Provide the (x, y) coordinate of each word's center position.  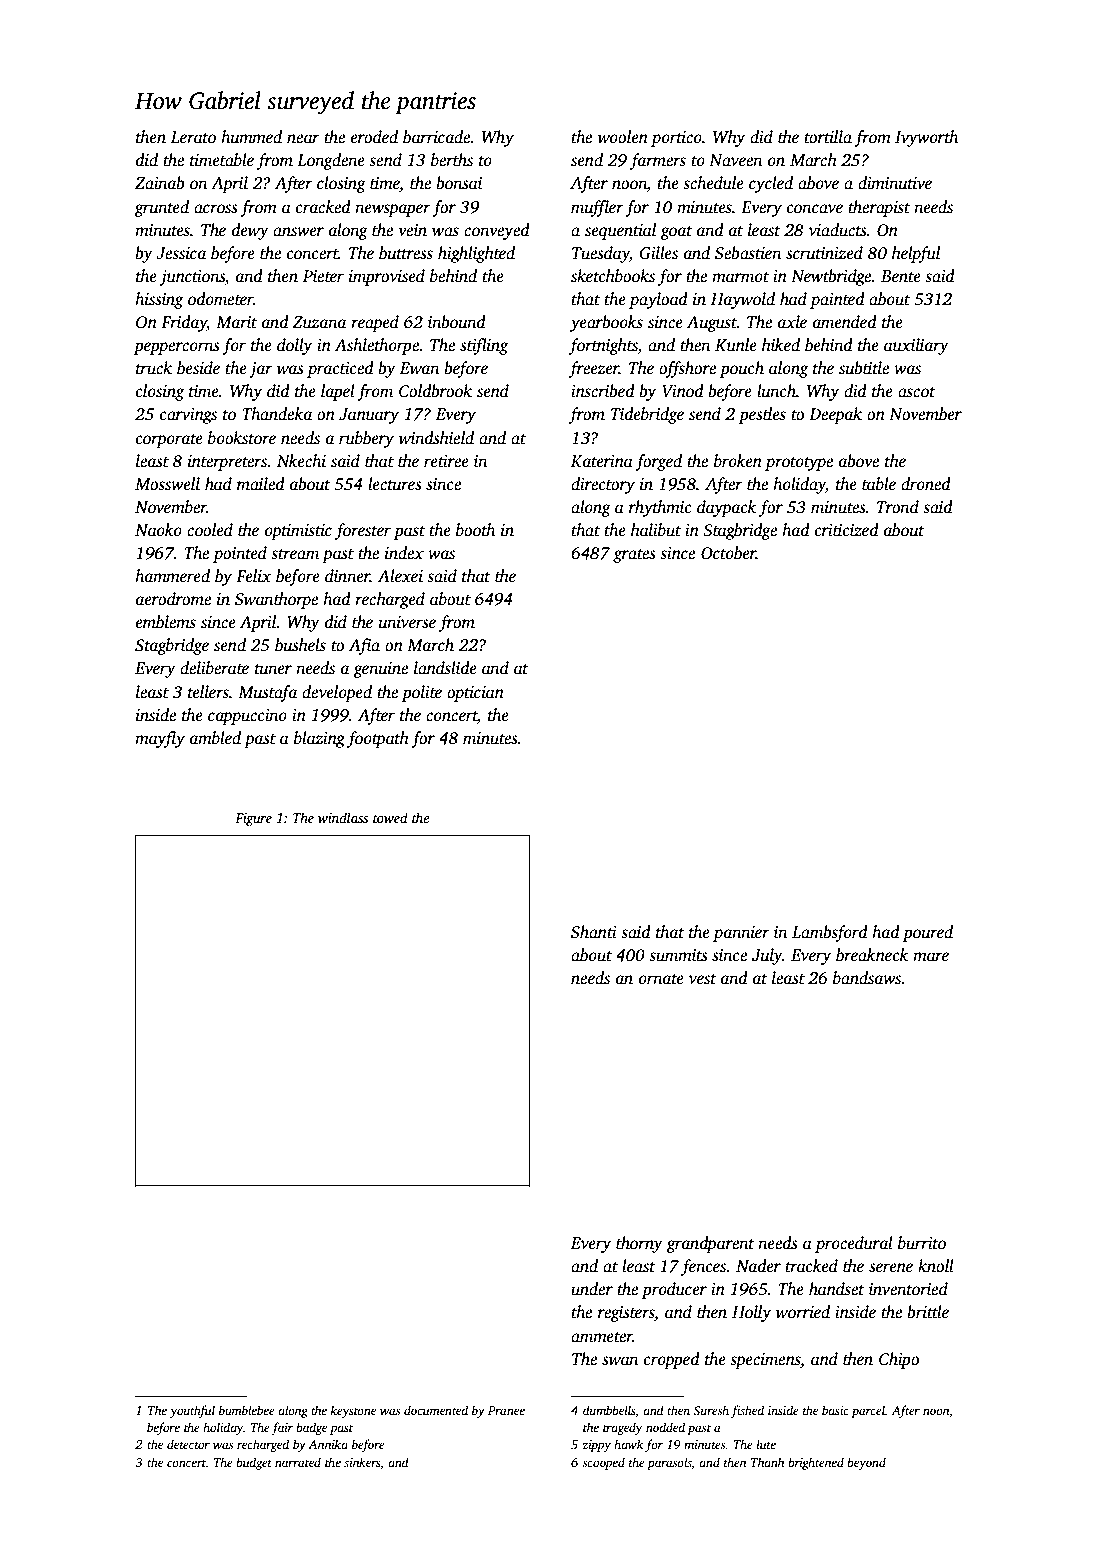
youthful (192, 1411)
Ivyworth (926, 138)
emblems (166, 622)
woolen (623, 137)
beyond (866, 1463)
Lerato (193, 137)
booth (475, 530)
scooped (603, 1463)
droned (926, 484)
